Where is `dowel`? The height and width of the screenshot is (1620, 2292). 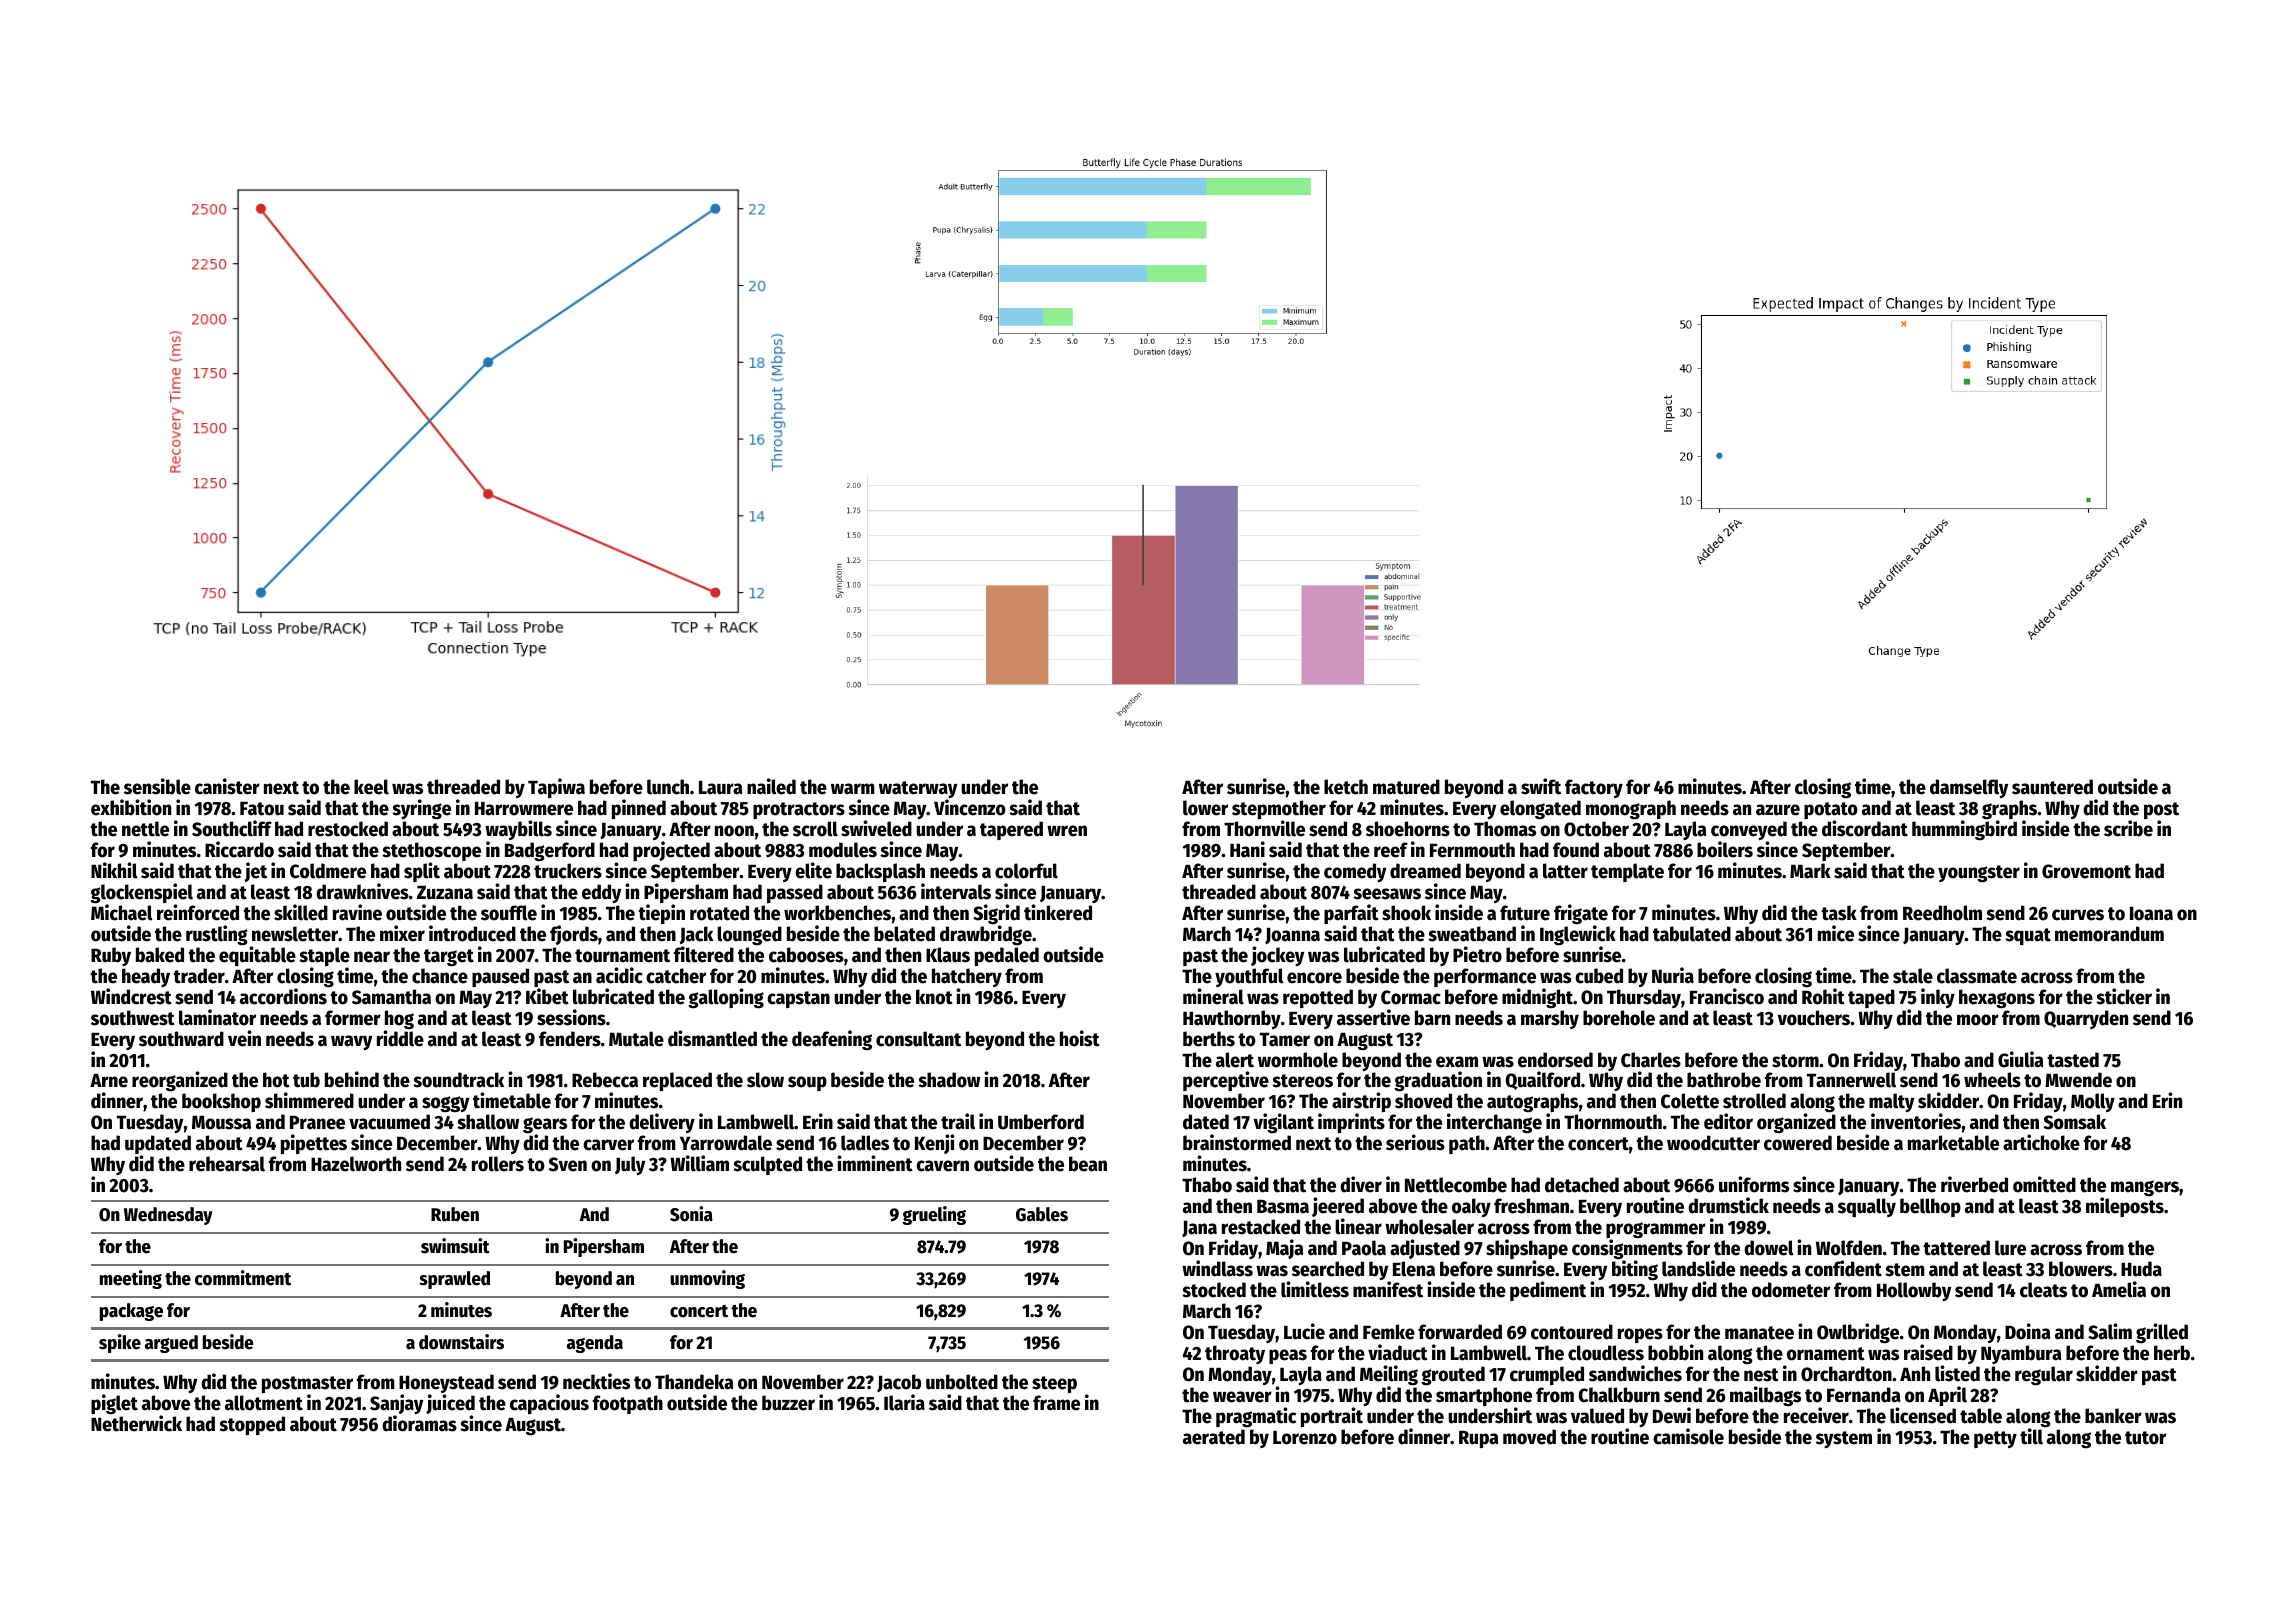 dowel is located at coordinates (1769, 1248).
